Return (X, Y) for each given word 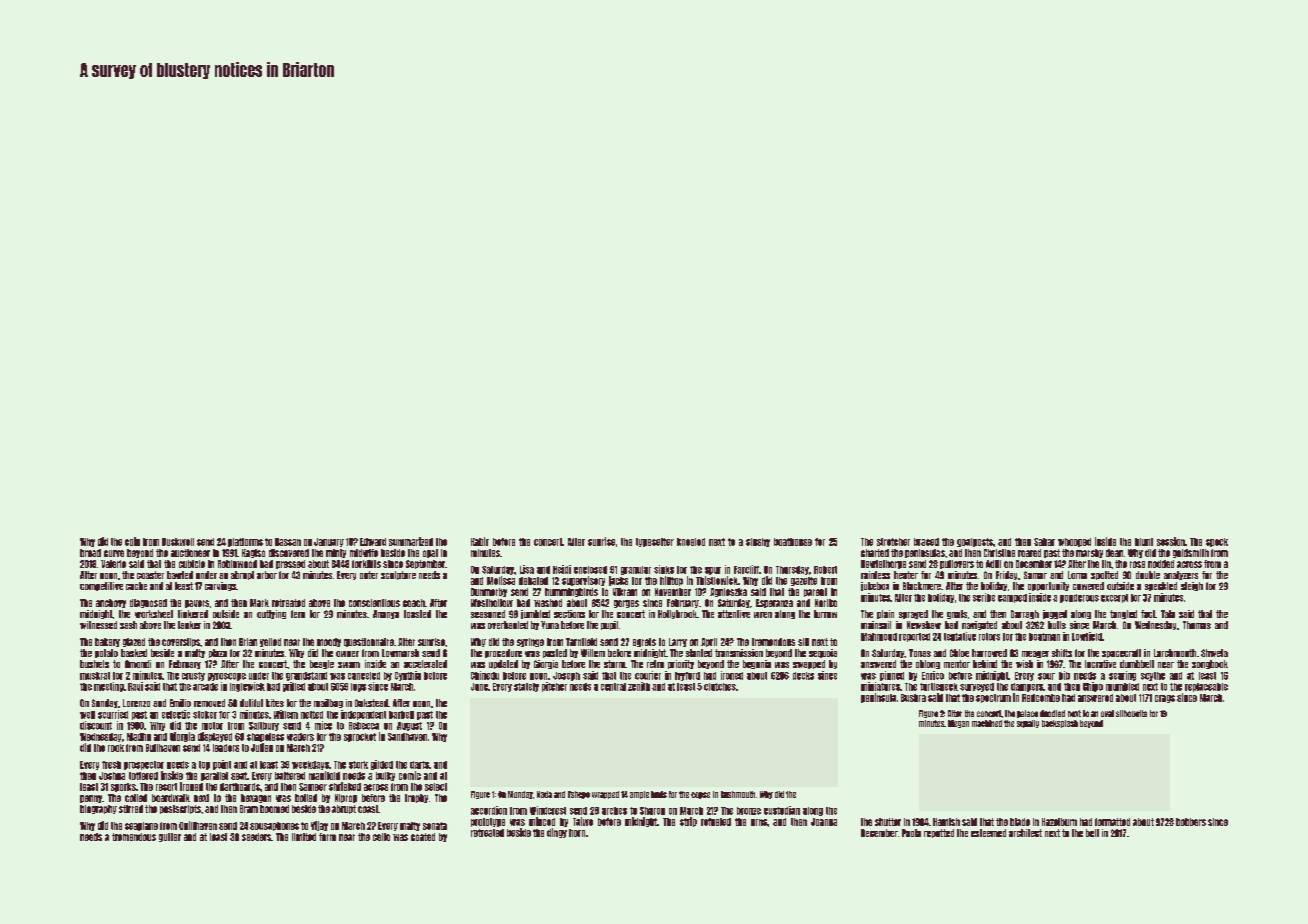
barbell (401, 715)
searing (1122, 676)
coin (132, 541)
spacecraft (1121, 653)
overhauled (508, 625)
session (1171, 541)
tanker (189, 625)
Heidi (562, 569)
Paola (911, 833)
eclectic (176, 714)
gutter (170, 837)
